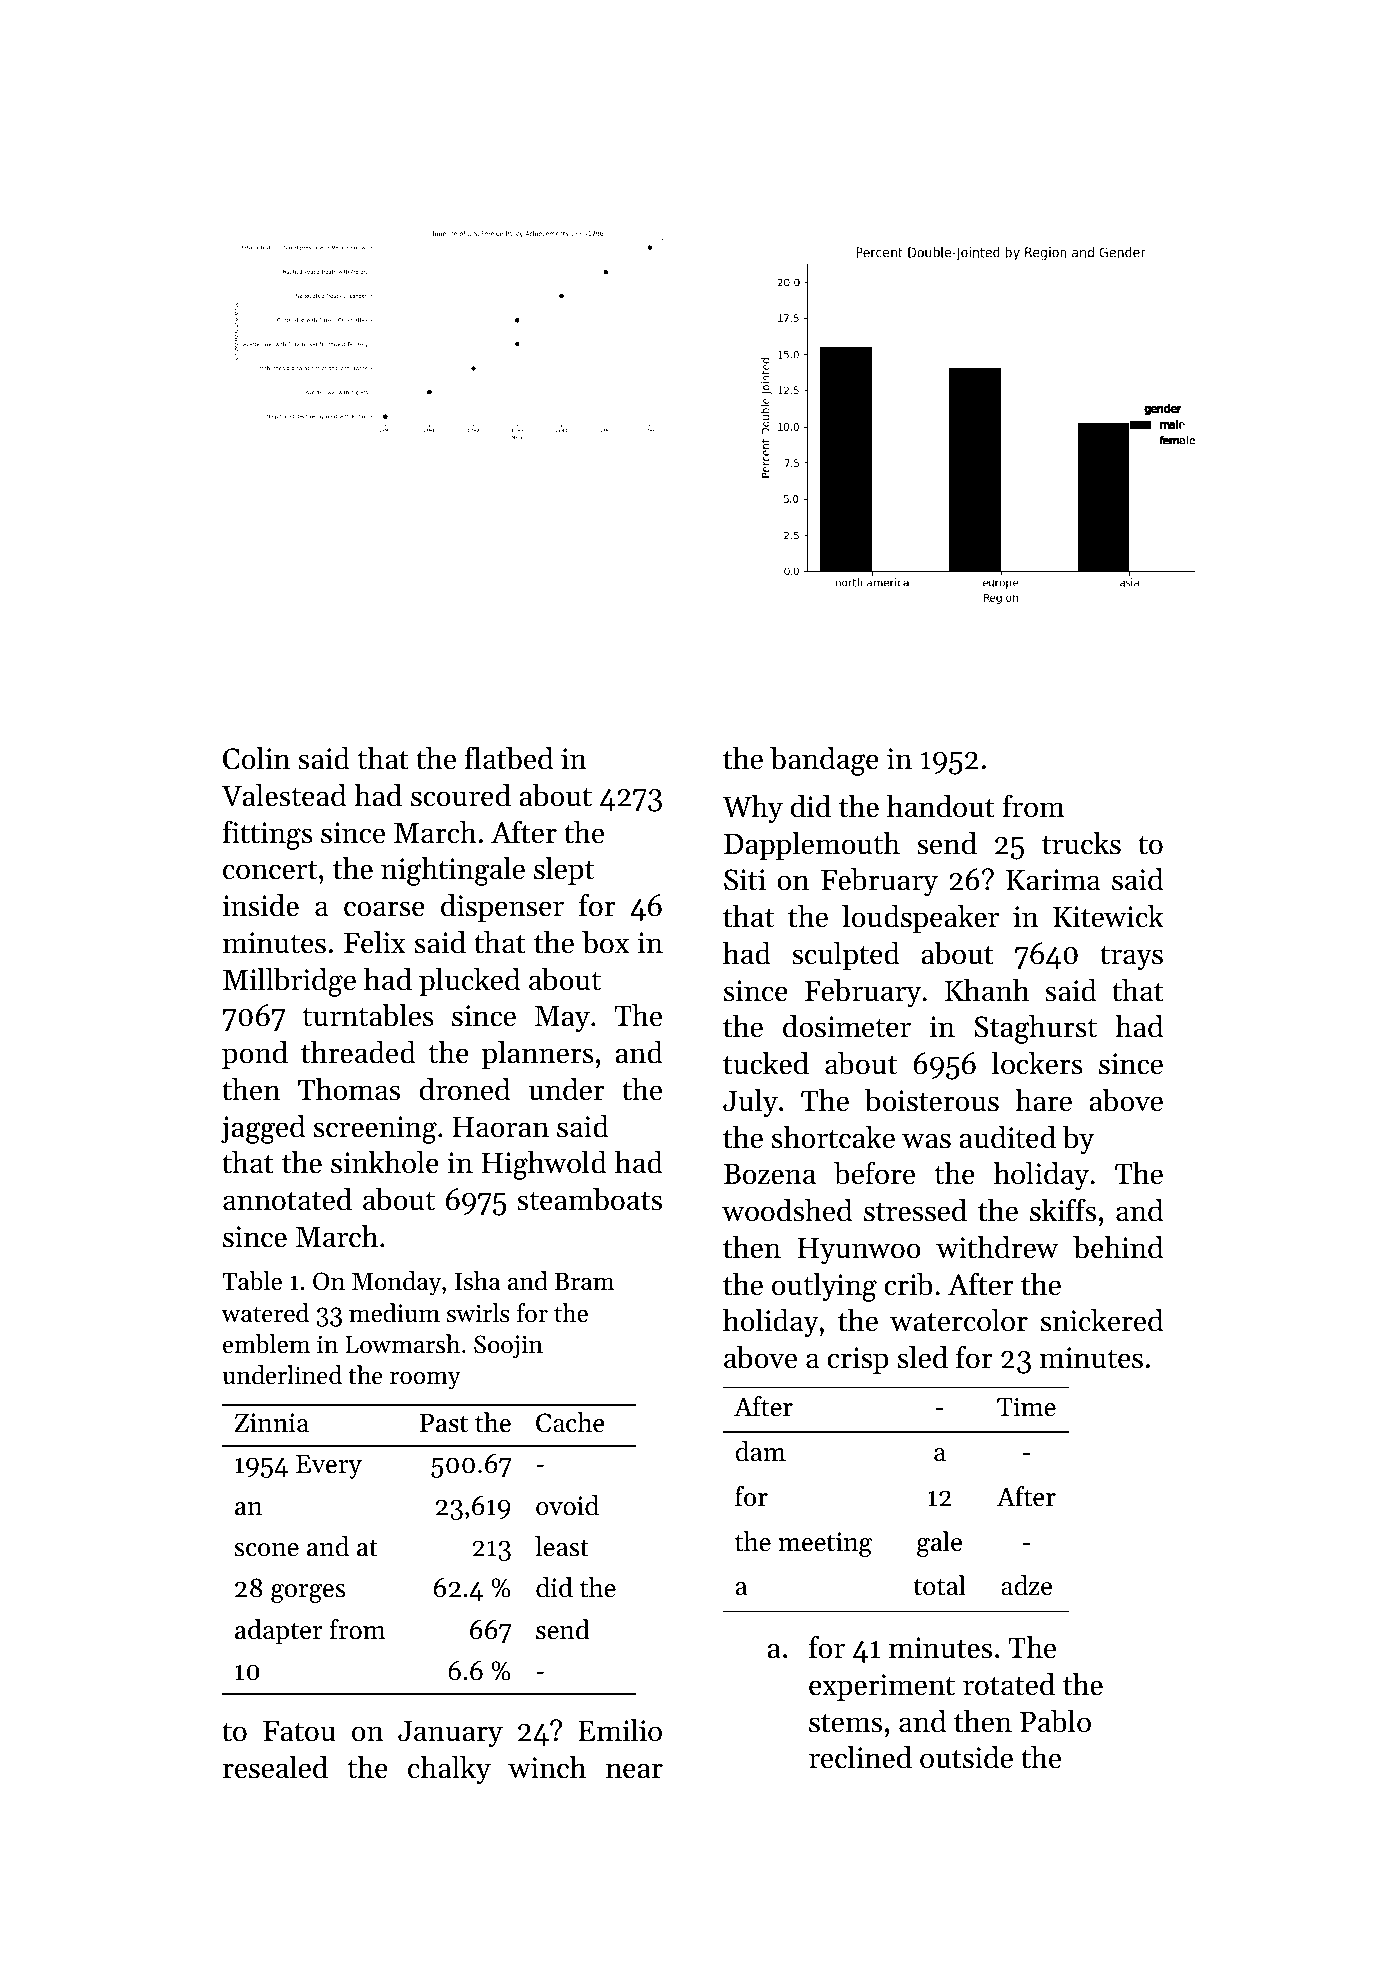 The height and width of the image is (1969, 1386). Describe the element at coordinates (605, 942) in the image. I see `box` at that location.
